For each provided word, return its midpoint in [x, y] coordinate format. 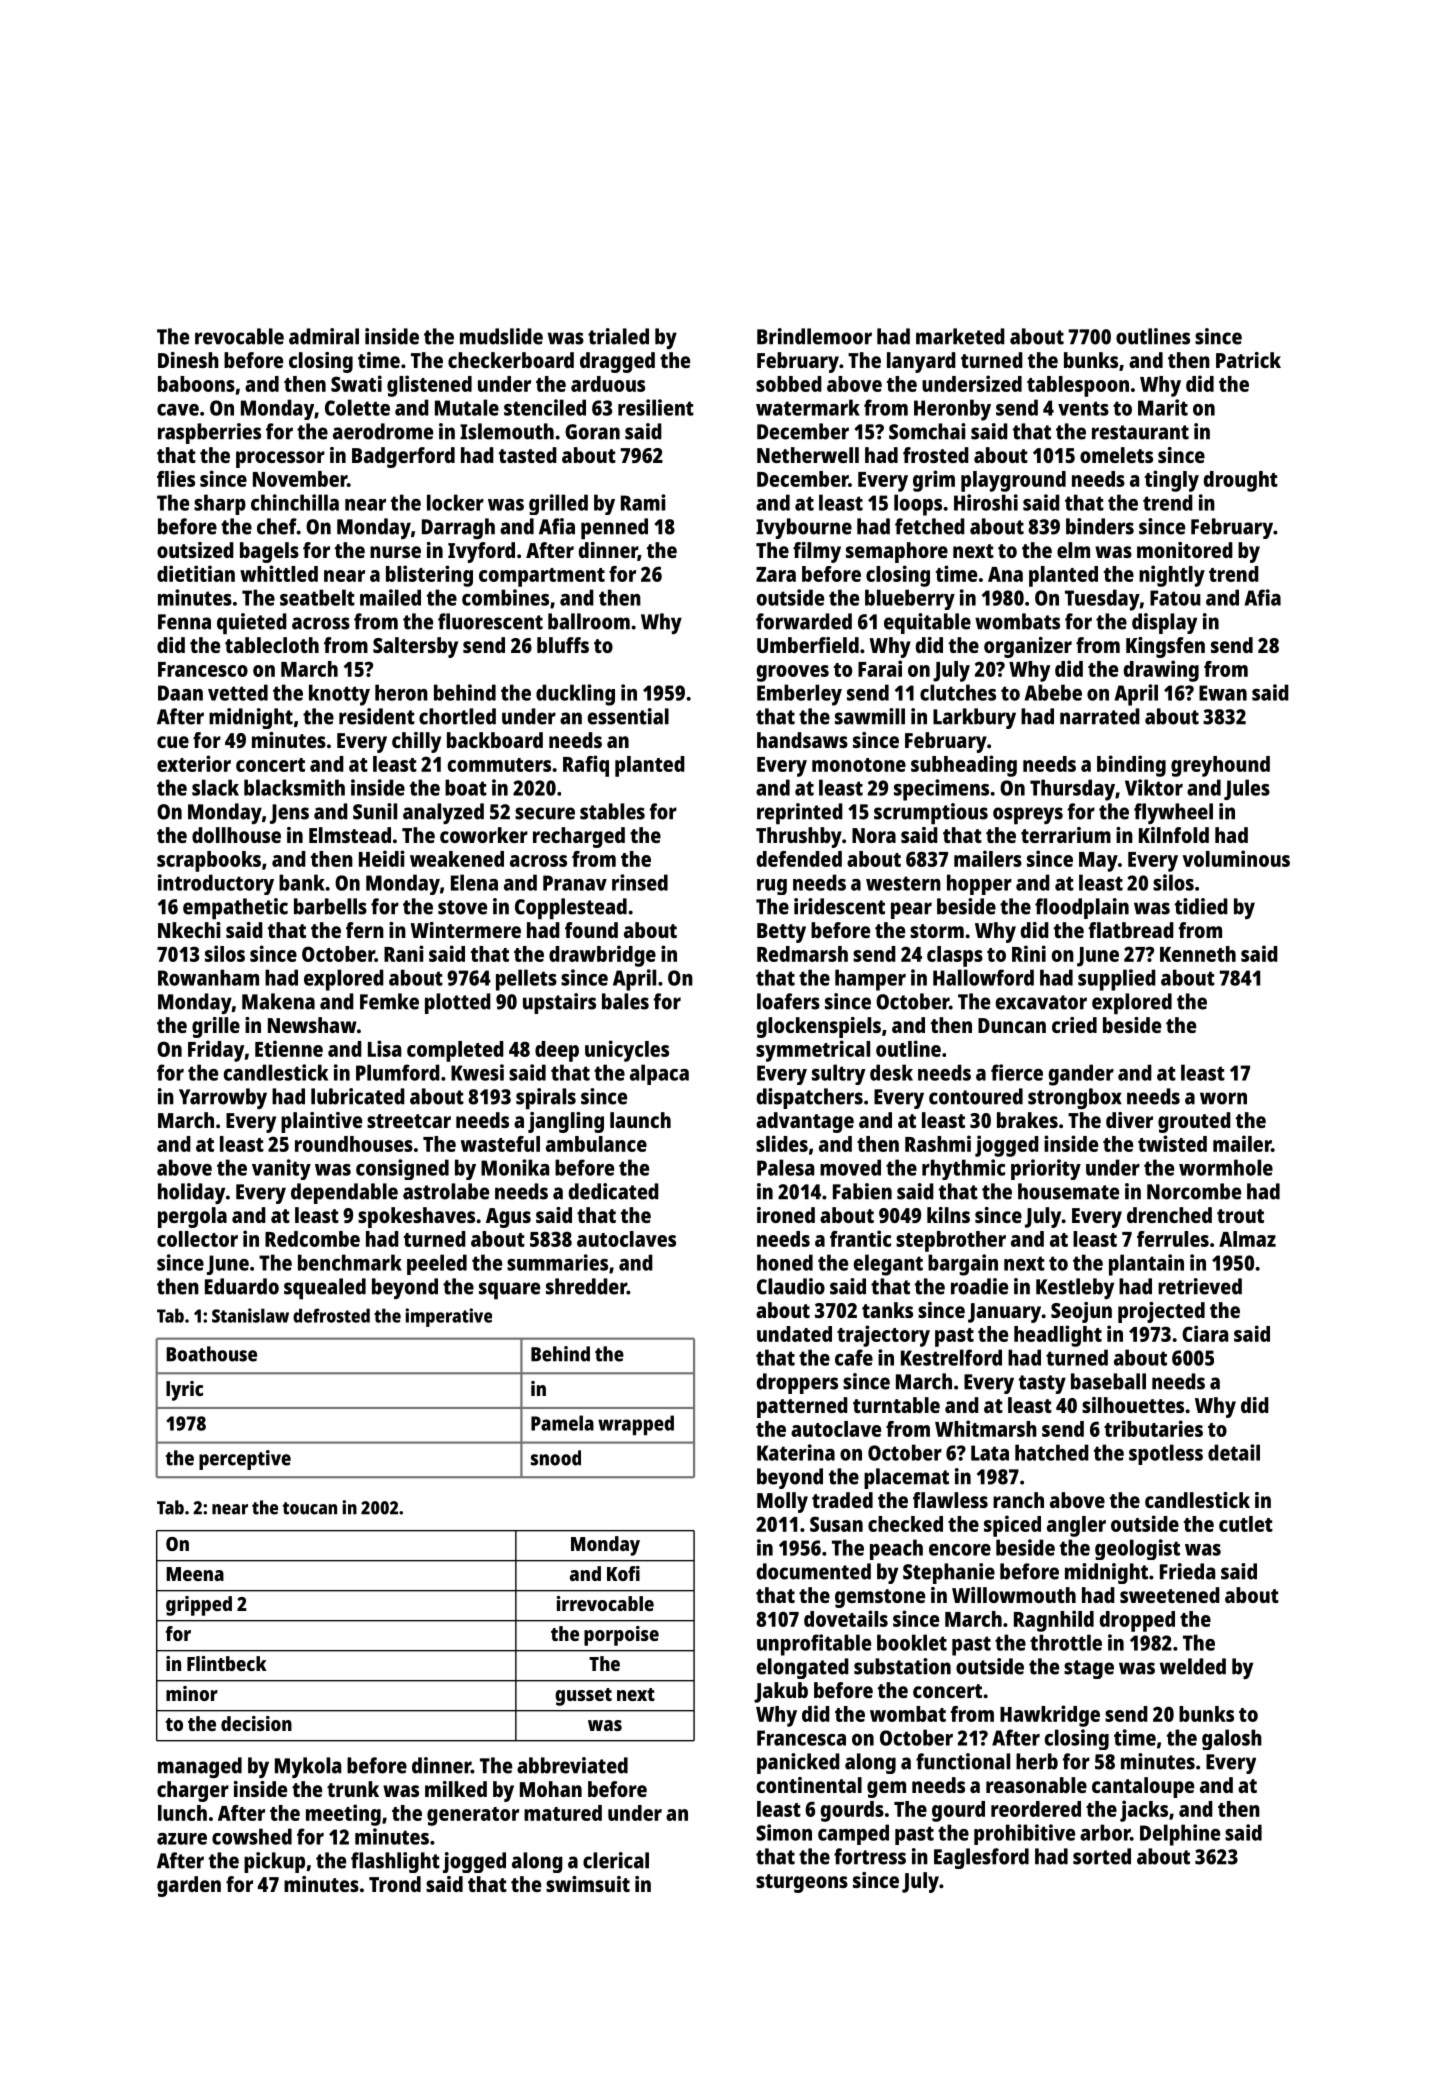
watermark [808, 407]
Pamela [562, 1423]
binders [1100, 526]
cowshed [252, 1836]
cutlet [1246, 1524]
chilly [416, 742]
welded [1193, 1666]
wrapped [636, 1425]
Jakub [781, 1692]
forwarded [804, 621]
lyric [184, 1391]
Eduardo [242, 1286]
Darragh [458, 528]
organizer [1028, 647]
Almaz [1247, 1239]
